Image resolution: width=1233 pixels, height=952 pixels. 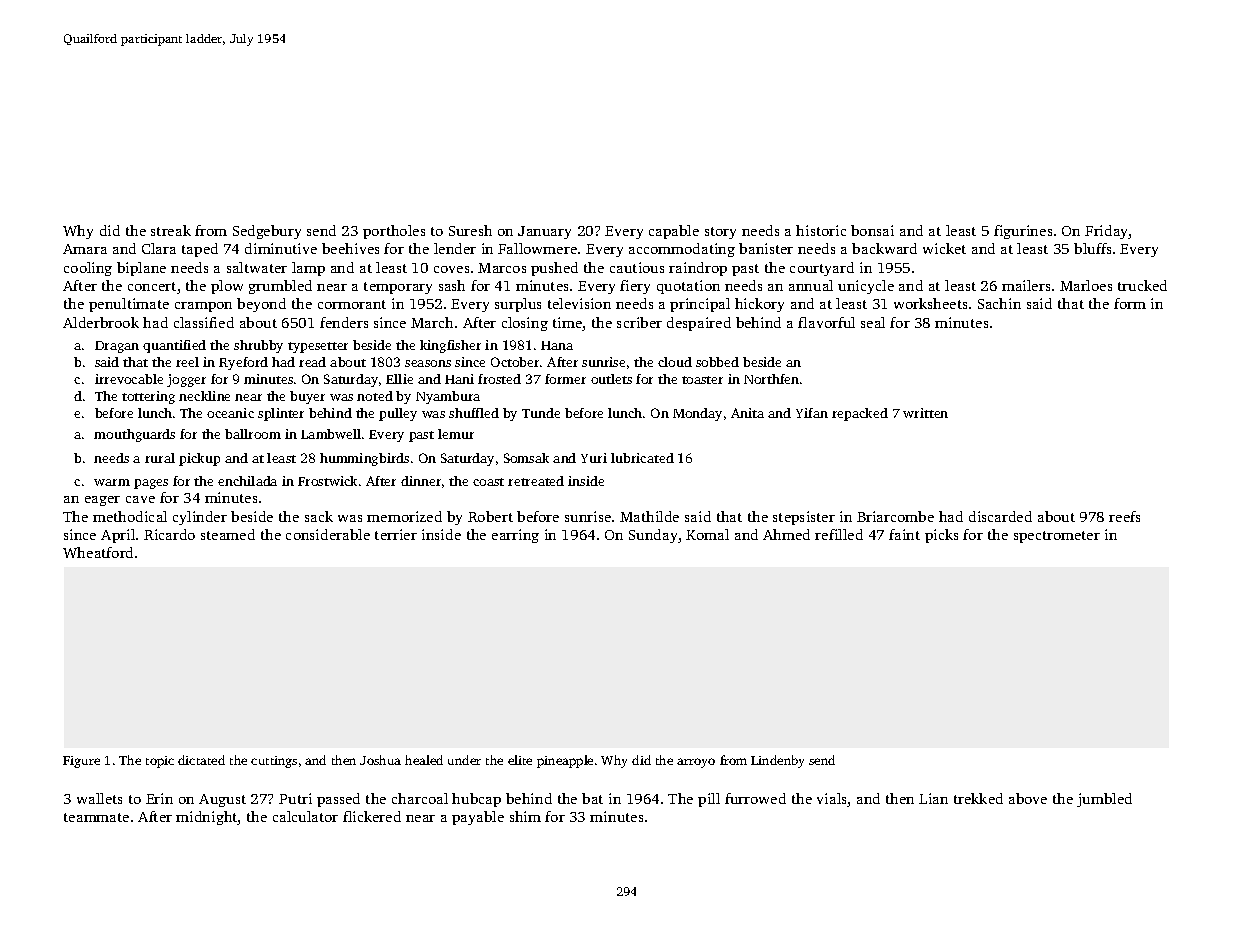 What do you see at coordinates (476, 800) in the screenshot?
I see `hubcap` at bounding box center [476, 800].
